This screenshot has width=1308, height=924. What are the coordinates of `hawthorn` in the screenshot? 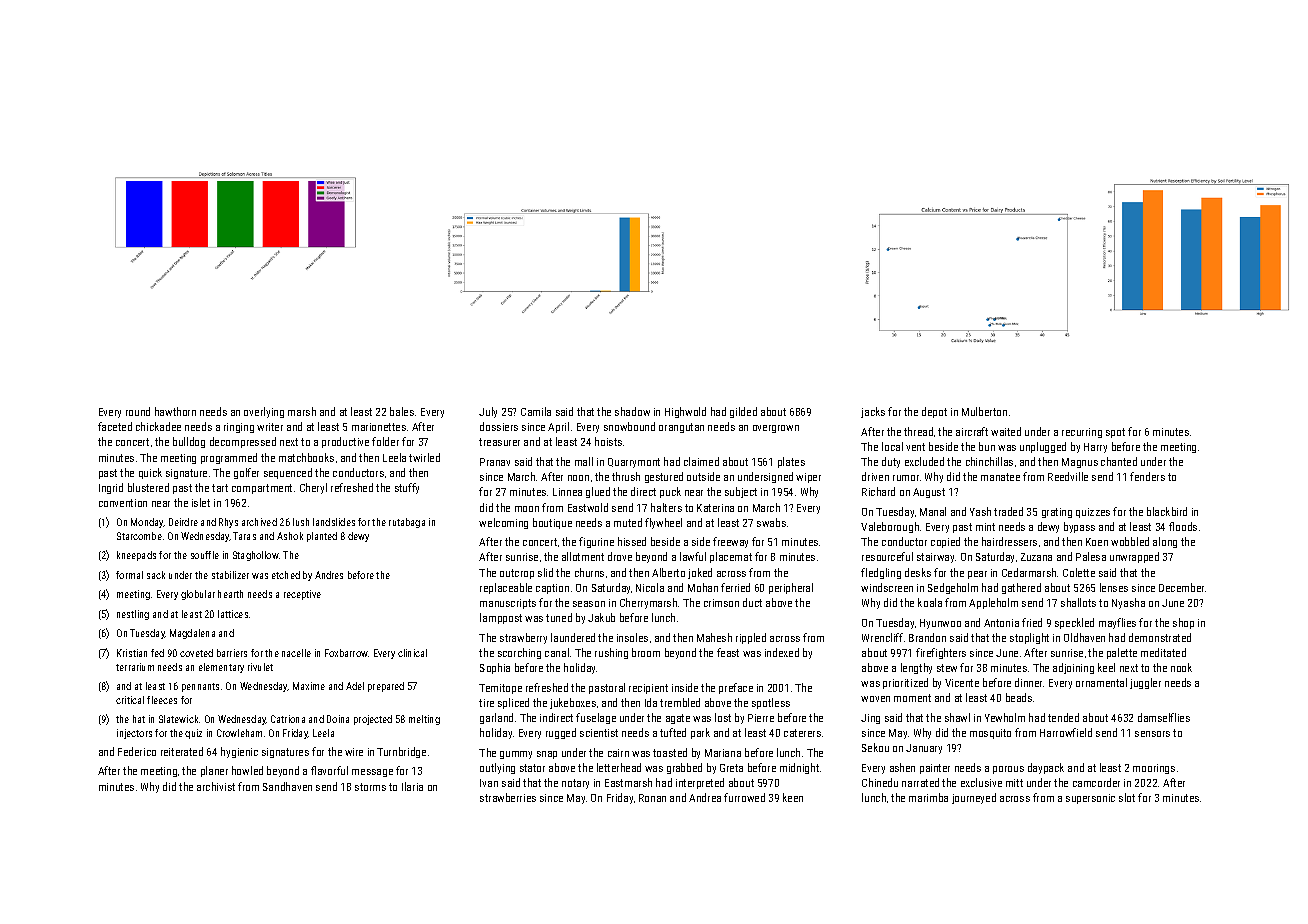 It's located at (175, 411).
